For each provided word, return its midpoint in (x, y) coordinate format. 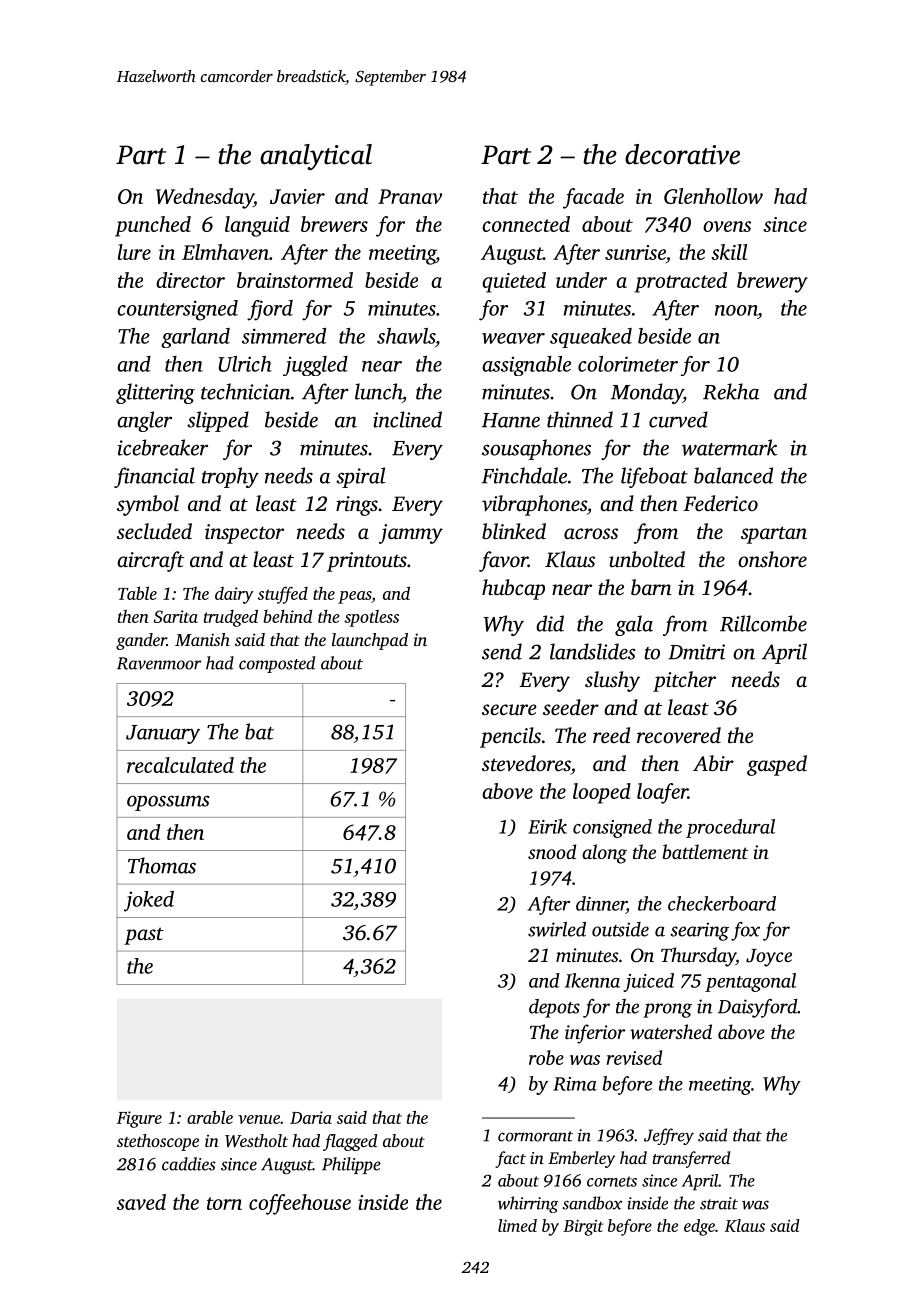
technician (246, 391)
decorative (682, 154)
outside (620, 929)
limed (517, 1225)
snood (552, 851)
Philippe (351, 1165)
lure (134, 252)
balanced (733, 475)
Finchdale (524, 475)
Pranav (410, 196)
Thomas (162, 865)
